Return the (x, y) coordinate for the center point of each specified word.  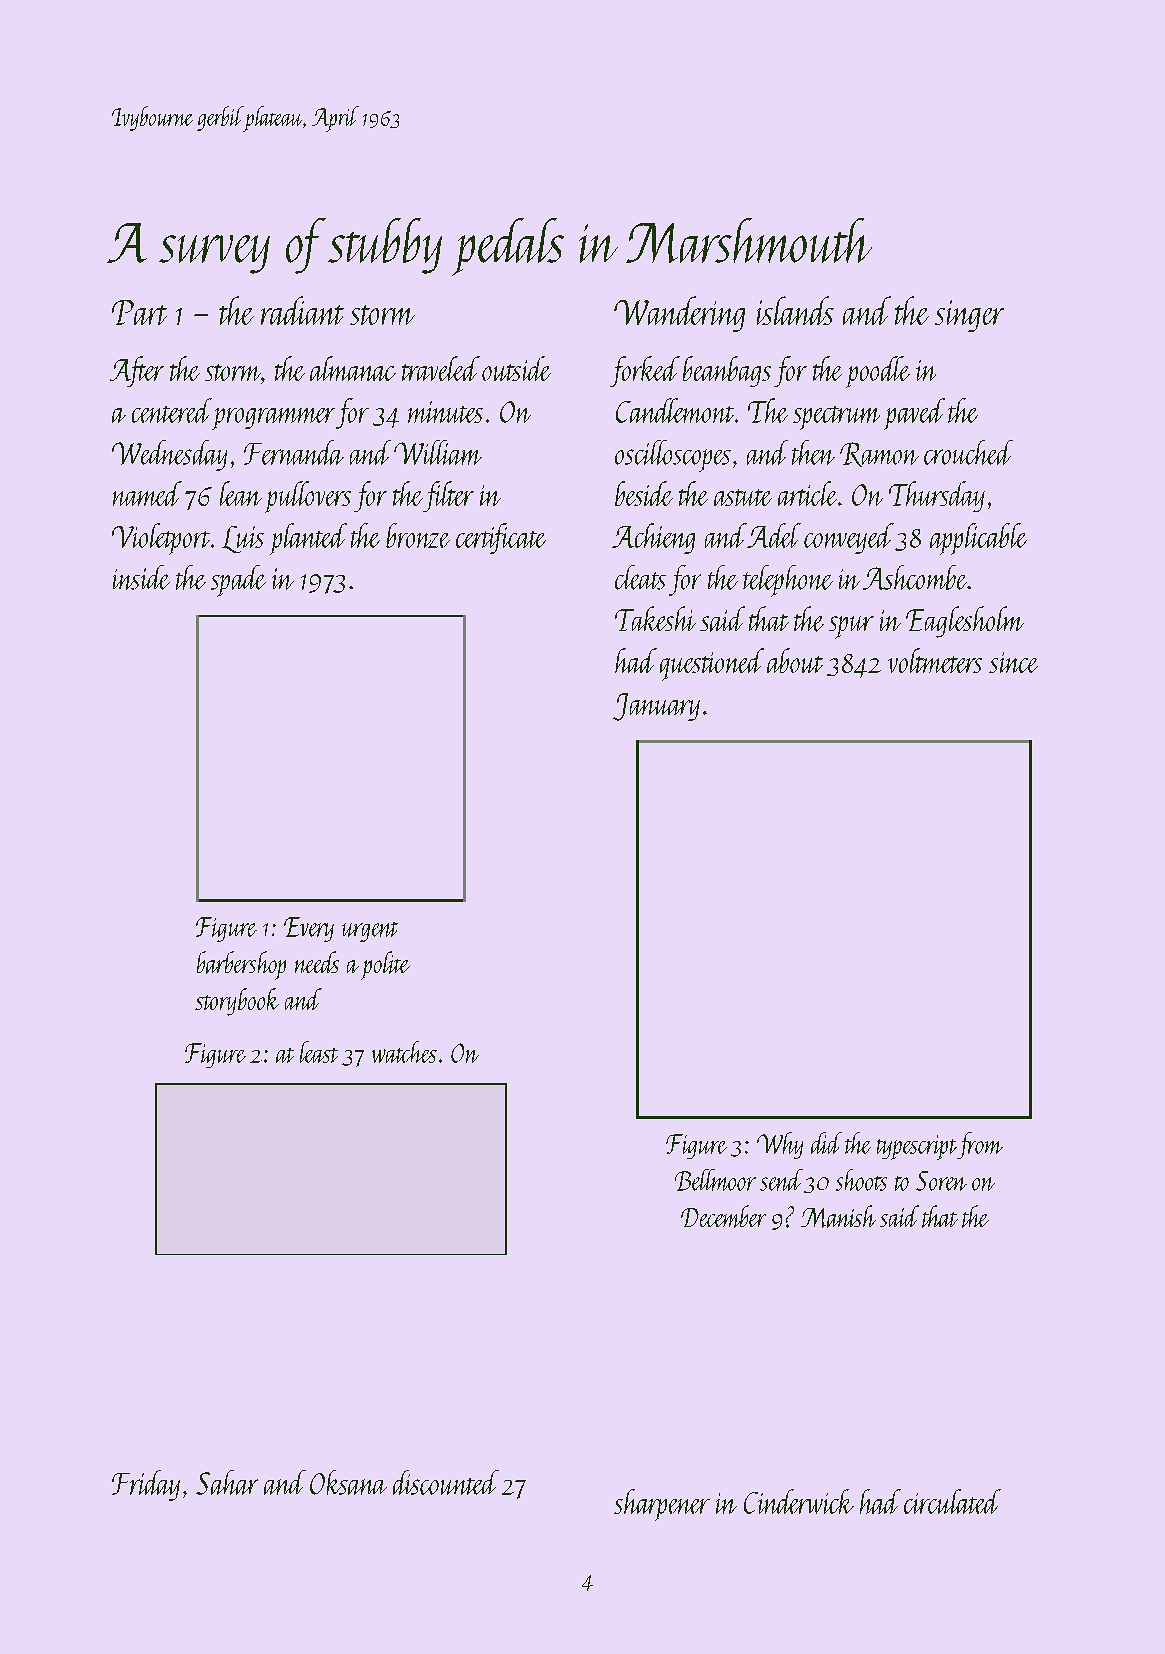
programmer (273, 419)
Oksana (348, 1482)
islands (795, 310)
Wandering (679, 314)
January (656, 707)
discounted (446, 1482)
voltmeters (935, 660)
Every (309, 929)
